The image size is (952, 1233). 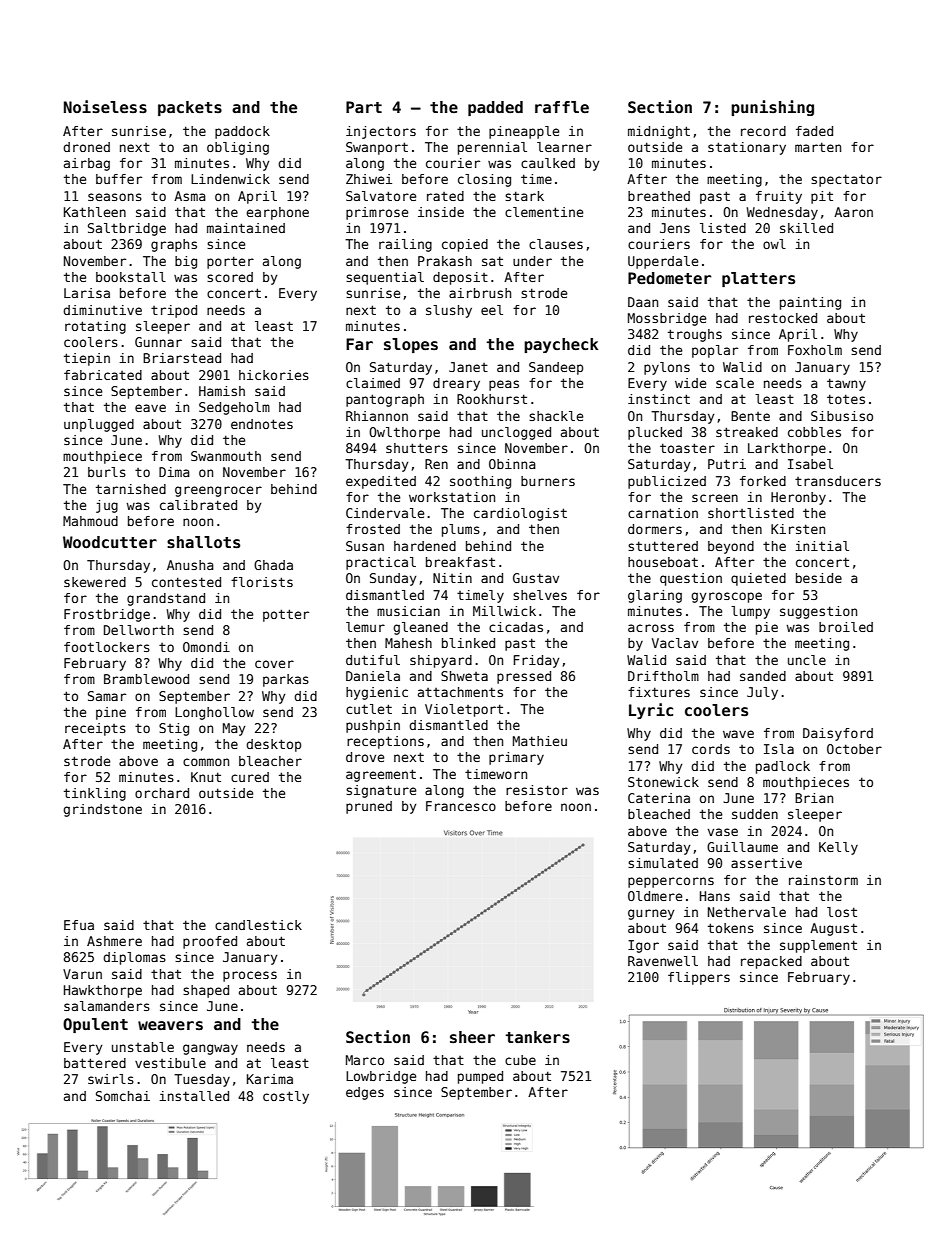 I want to click on simulated, so click(x=663, y=863).
